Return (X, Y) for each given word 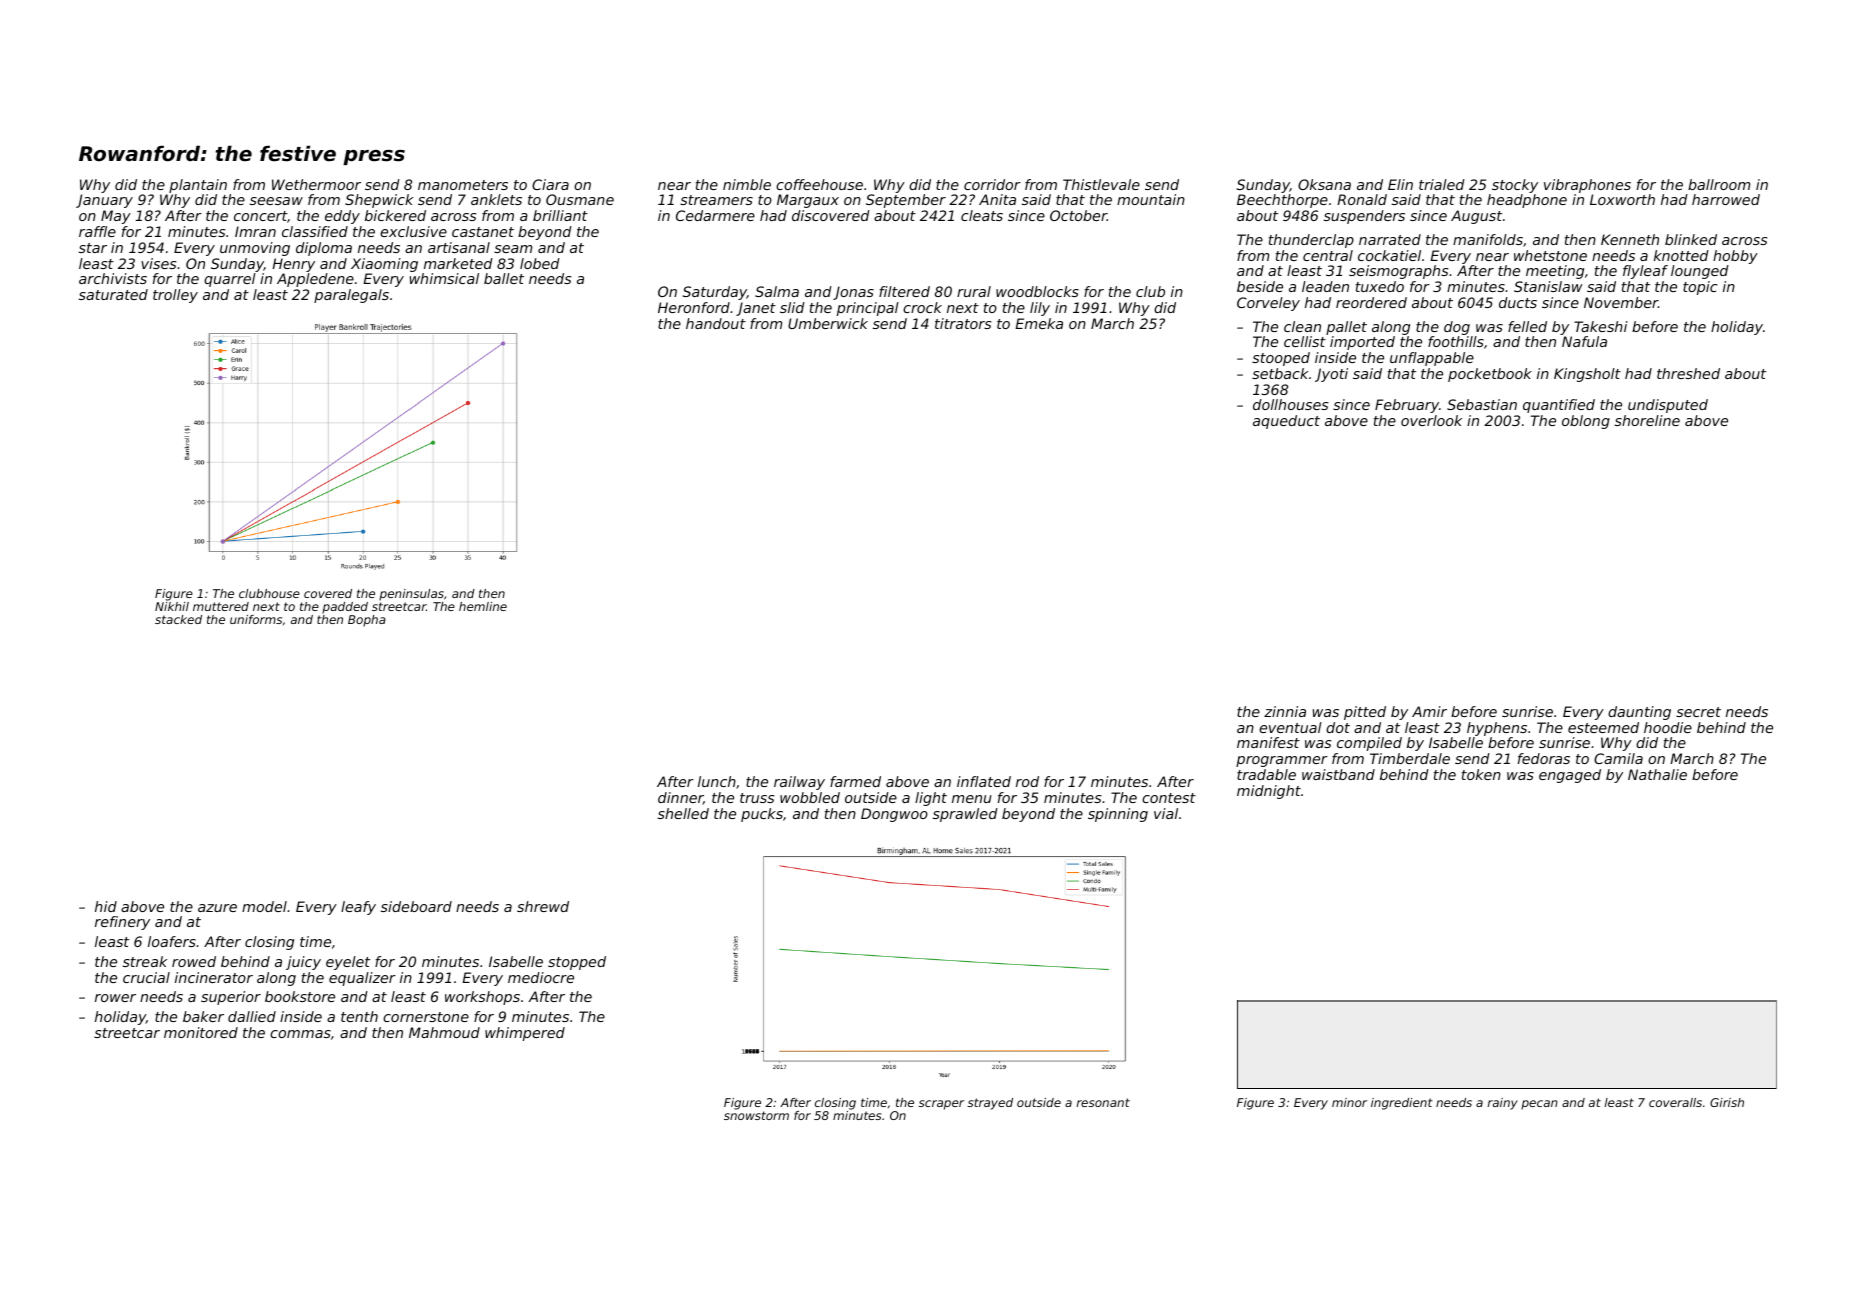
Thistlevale (1101, 184)
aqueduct (1286, 422)
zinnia (1285, 711)
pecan (1539, 1105)
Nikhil (172, 606)
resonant (1103, 1102)
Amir (1429, 711)
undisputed (1668, 406)
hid (106, 906)
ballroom (1719, 184)
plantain (198, 186)
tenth (359, 1016)
